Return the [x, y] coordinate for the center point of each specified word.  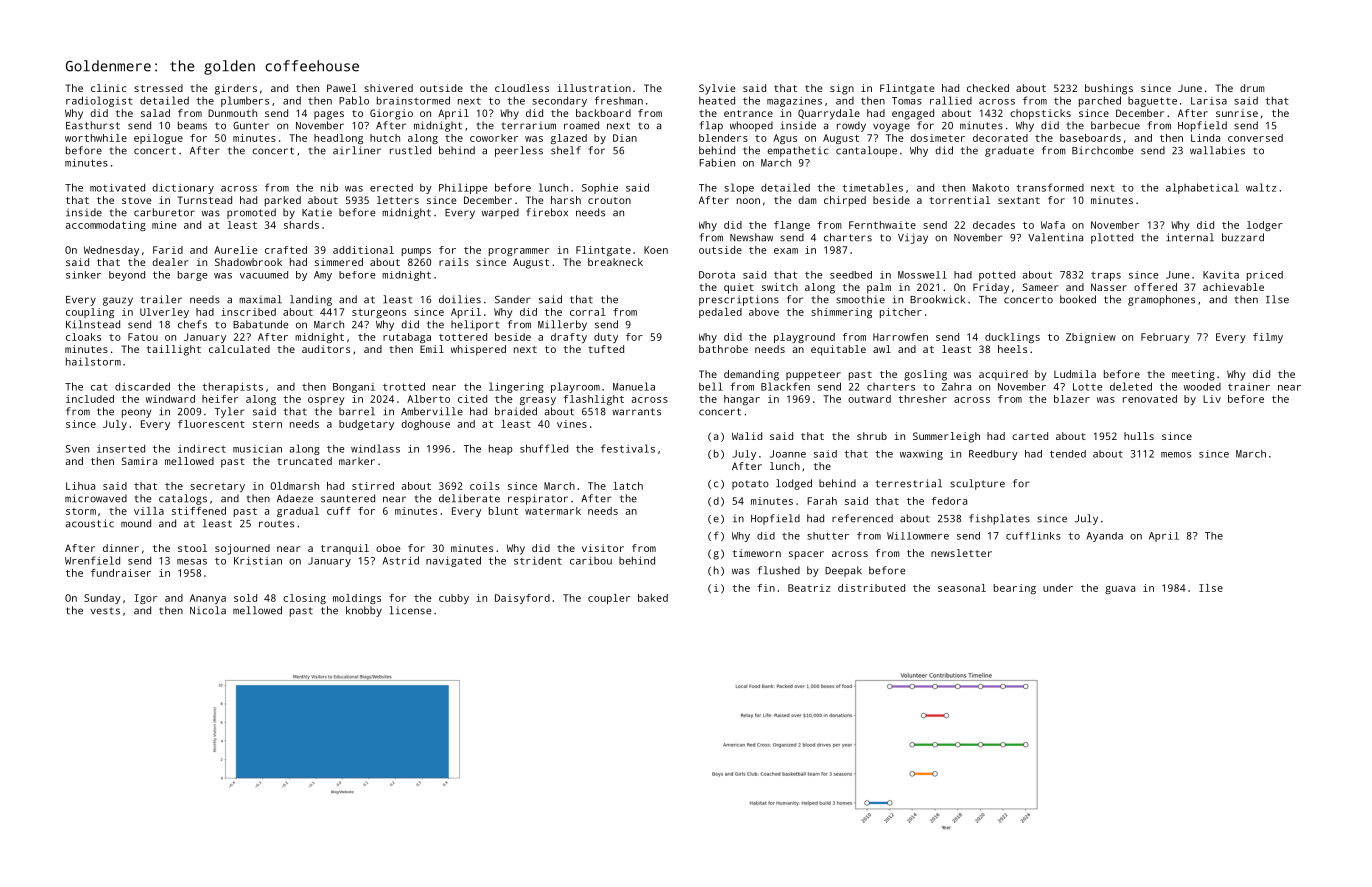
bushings [1109, 89]
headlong [338, 139]
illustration [594, 88]
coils [485, 486]
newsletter [961, 553]
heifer [220, 399]
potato [750, 485]
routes [276, 524]
